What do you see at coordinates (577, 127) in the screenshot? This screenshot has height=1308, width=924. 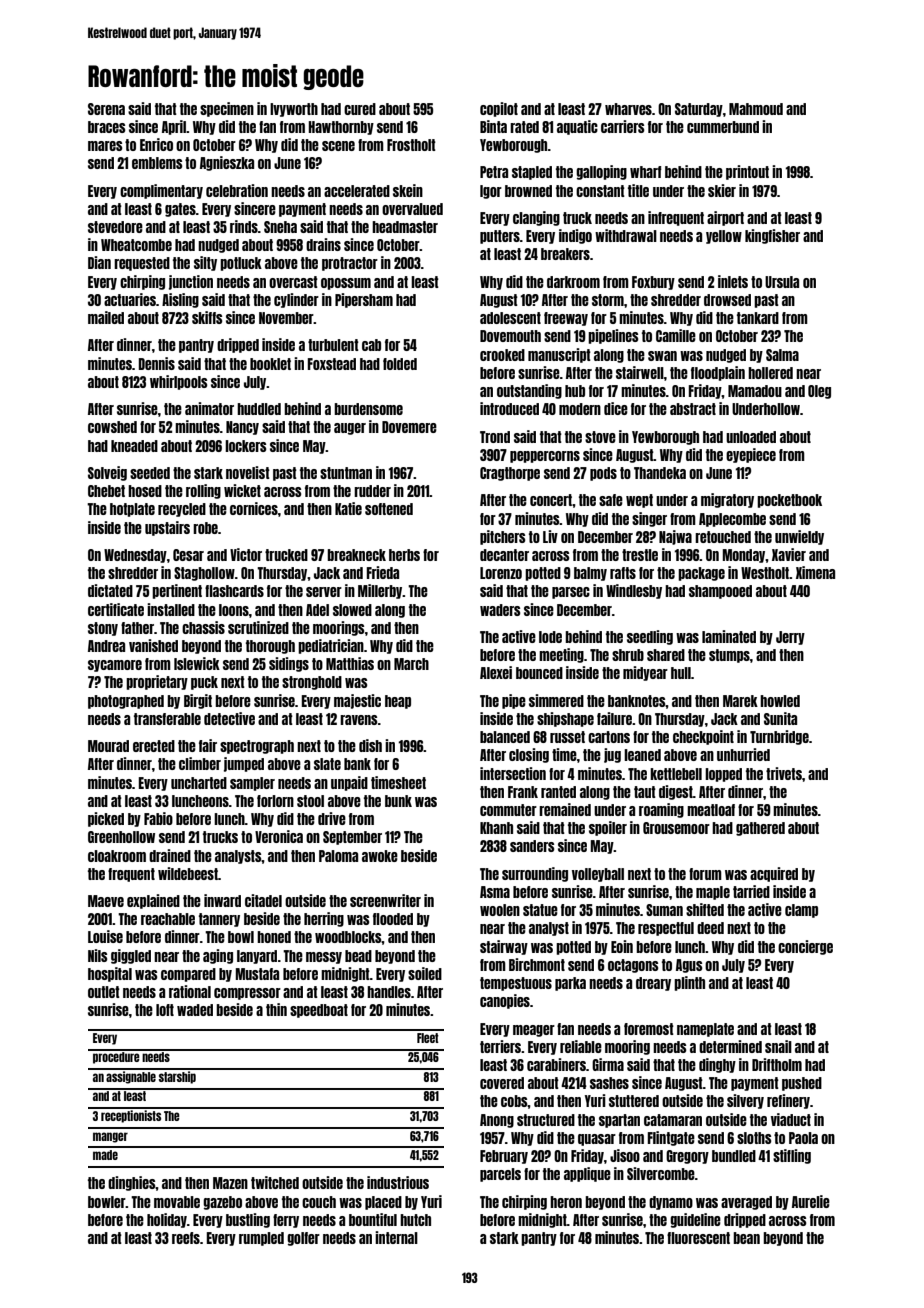 I see `aquatic` at bounding box center [577, 127].
